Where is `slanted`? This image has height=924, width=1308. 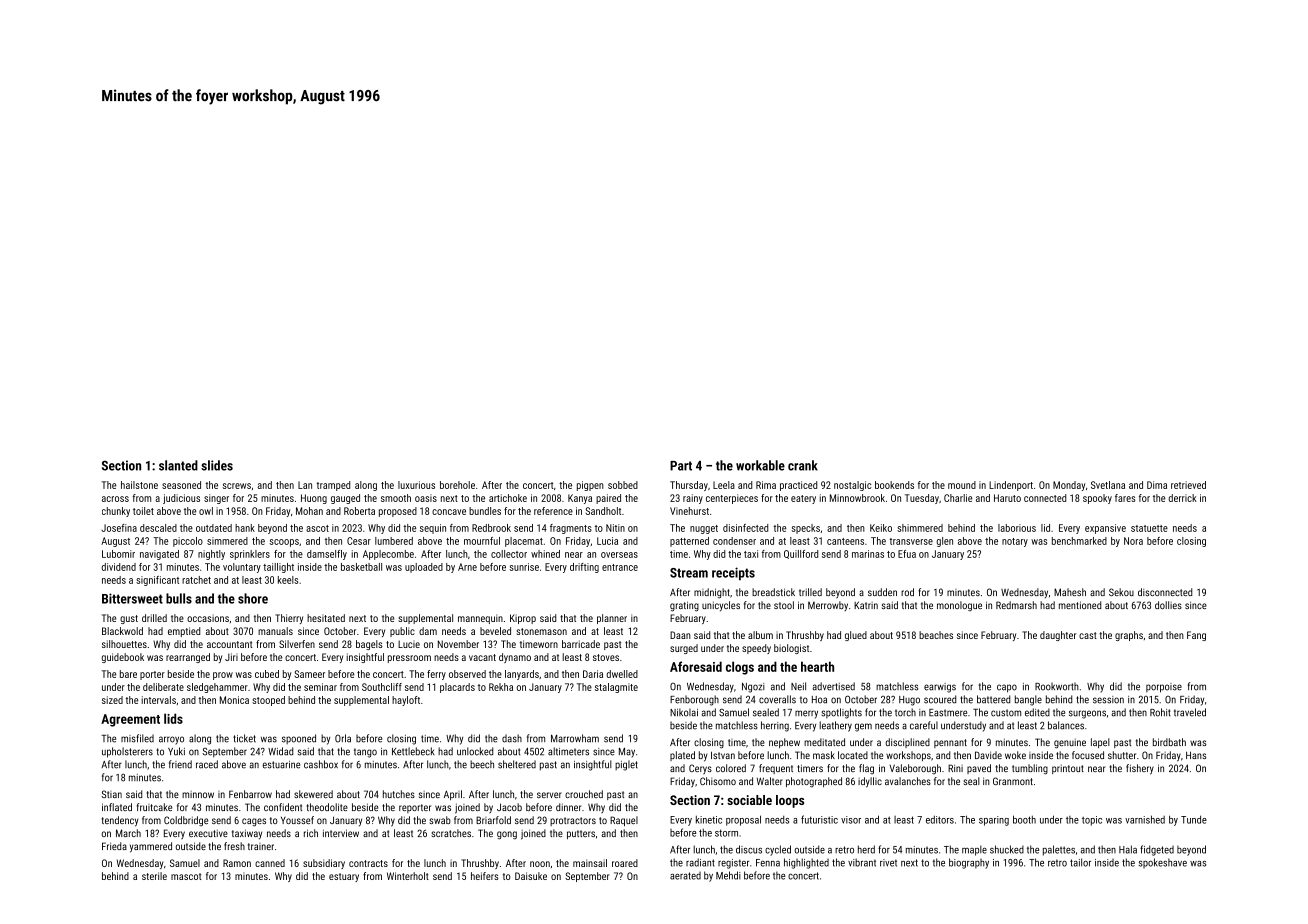 slanted is located at coordinates (178, 465).
